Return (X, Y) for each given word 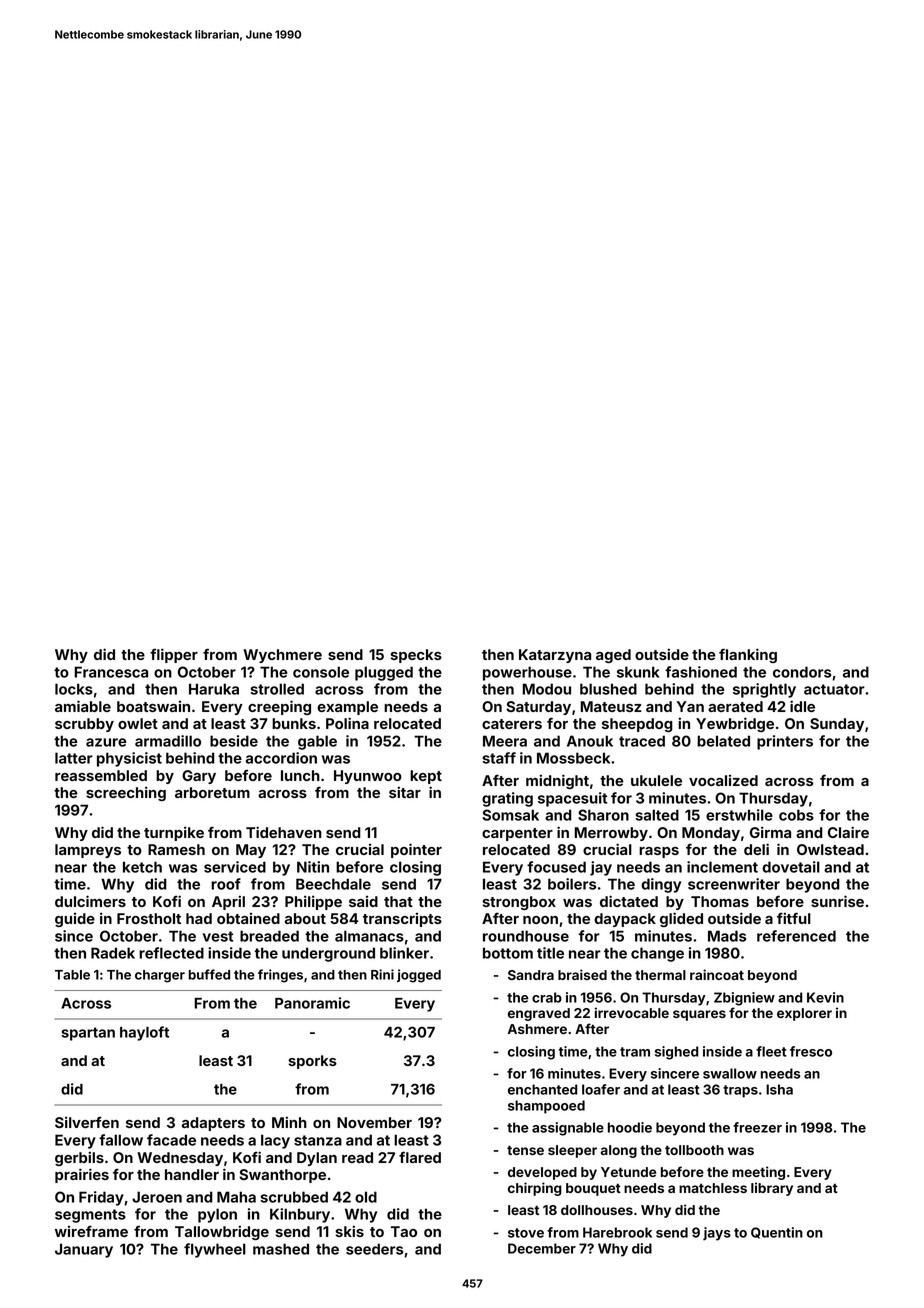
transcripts (402, 920)
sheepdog (637, 725)
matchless (713, 1188)
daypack (625, 920)
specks (416, 656)
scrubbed (294, 1197)
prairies (82, 1175)
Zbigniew (744, 999)
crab (547, 997)
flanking (748, 655)
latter (74, 758)
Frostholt (149, 918)
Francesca (111, 672)
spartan (88, 1034)
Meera (505, 741)
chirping (535, 1189)
